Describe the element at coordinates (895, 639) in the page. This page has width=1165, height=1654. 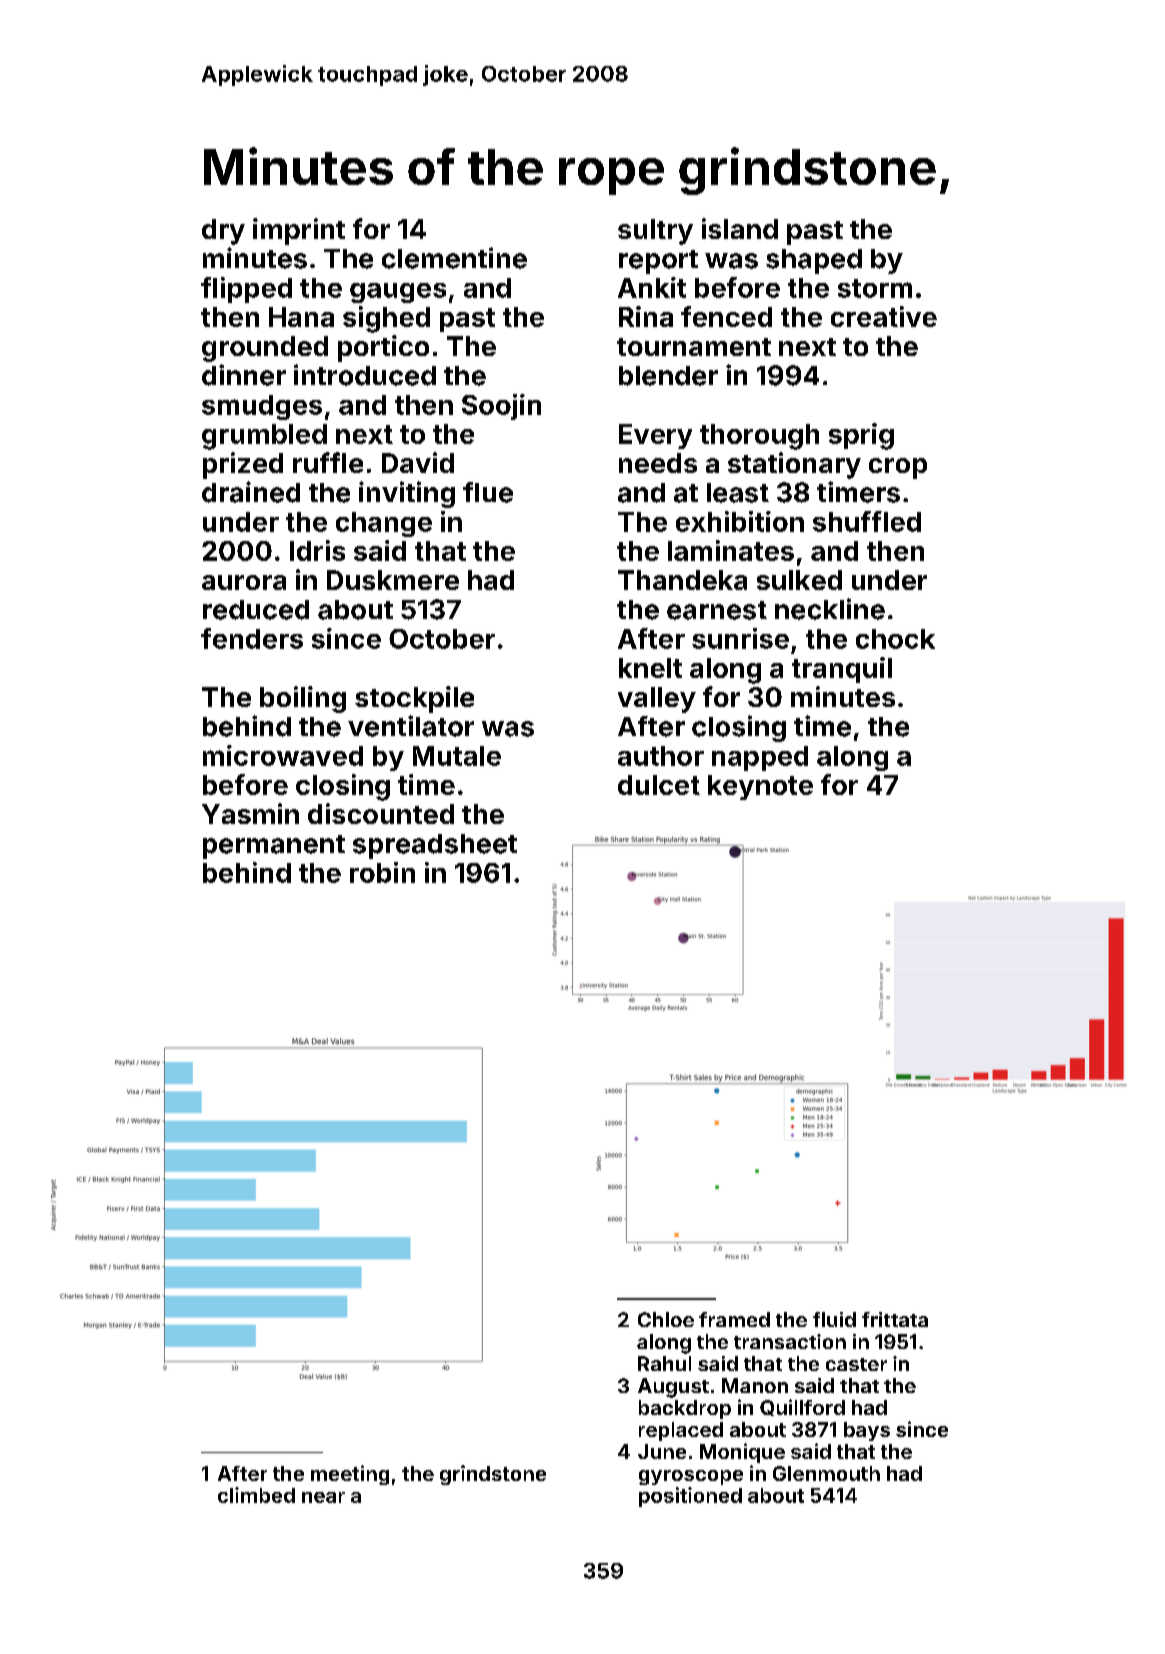
I see `chock` at that location.
